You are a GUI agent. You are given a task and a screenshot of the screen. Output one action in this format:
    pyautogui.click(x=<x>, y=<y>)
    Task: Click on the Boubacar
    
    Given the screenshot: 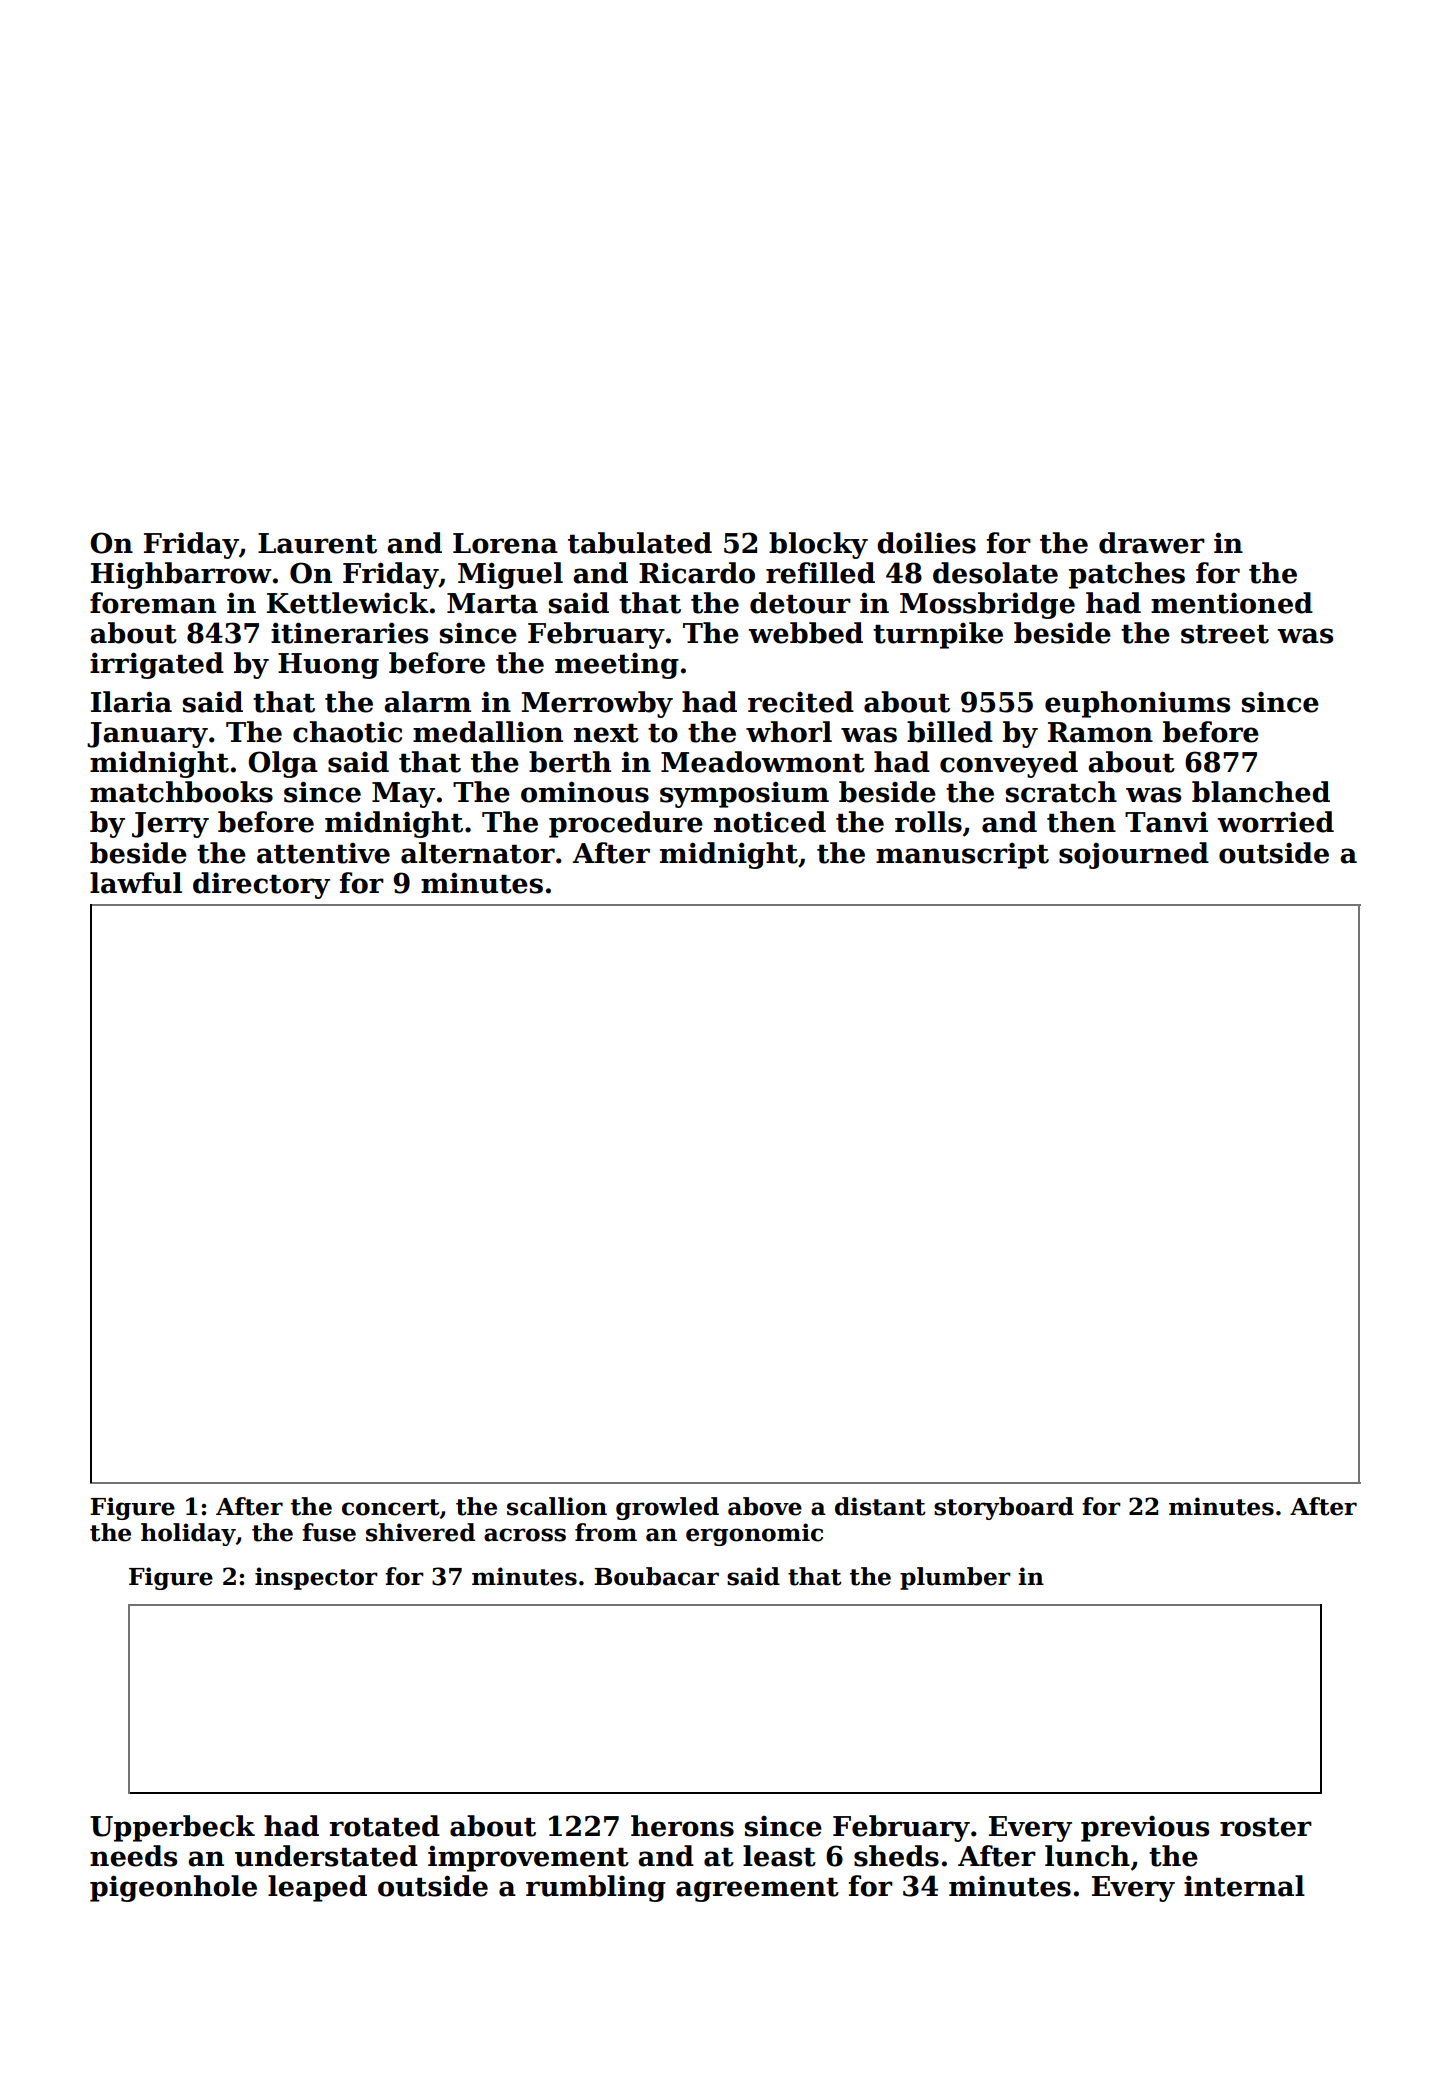 What is the action you would take?
    pyautogui.click(x=656, y=1576)
